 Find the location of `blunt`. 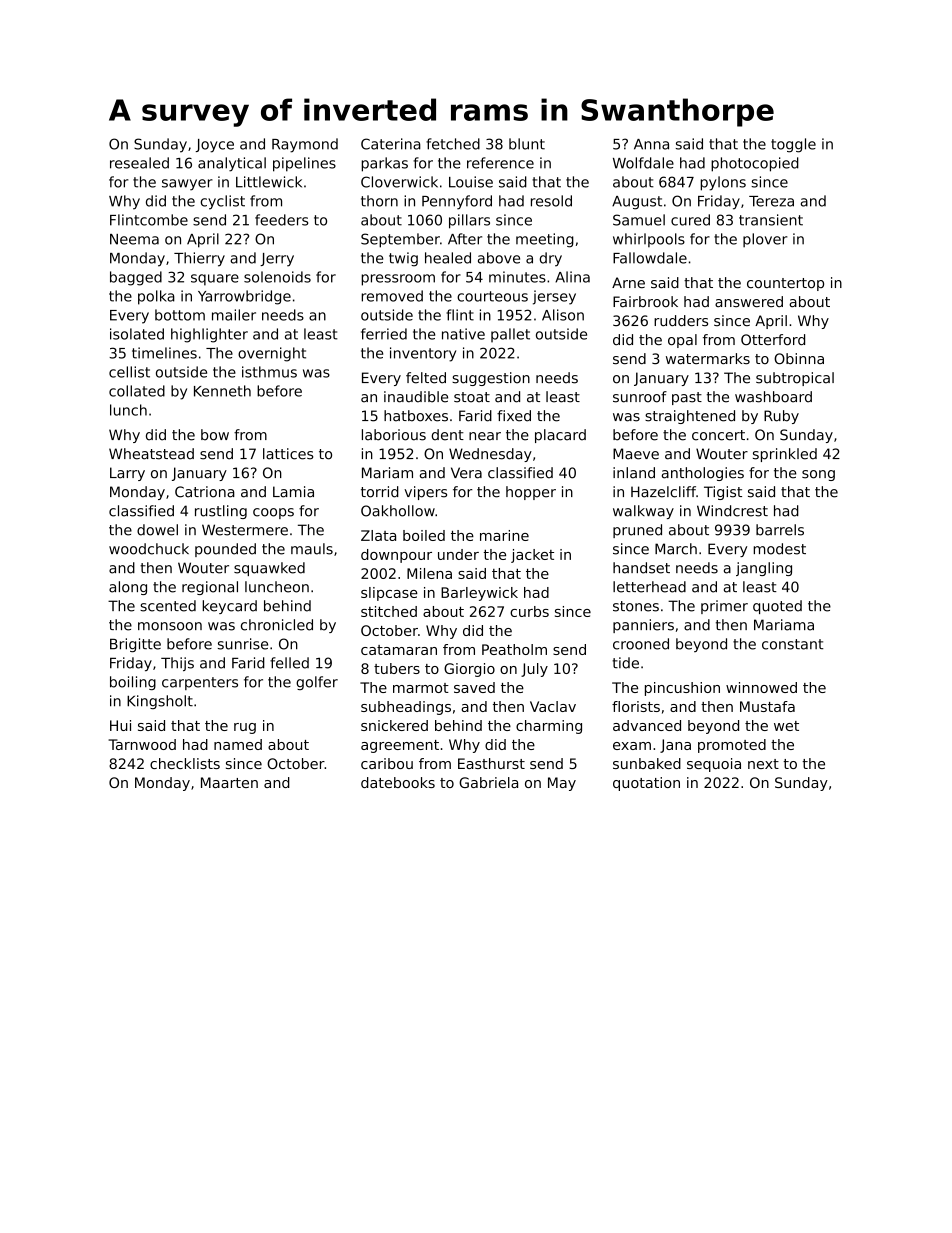

blunt is located at coordinates (527, 144).
